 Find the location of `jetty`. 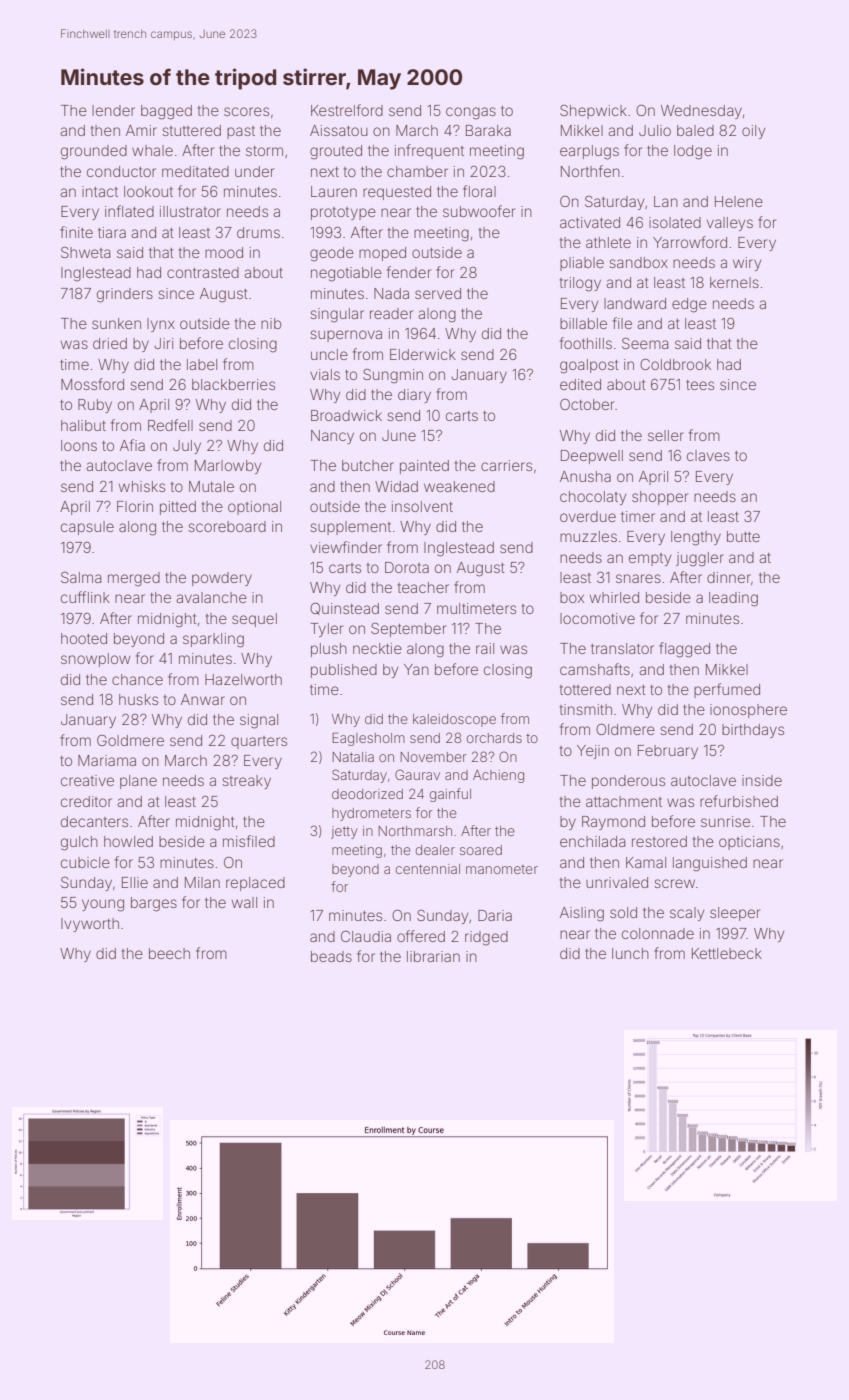

jetty is located at coordinates (344, 832).
